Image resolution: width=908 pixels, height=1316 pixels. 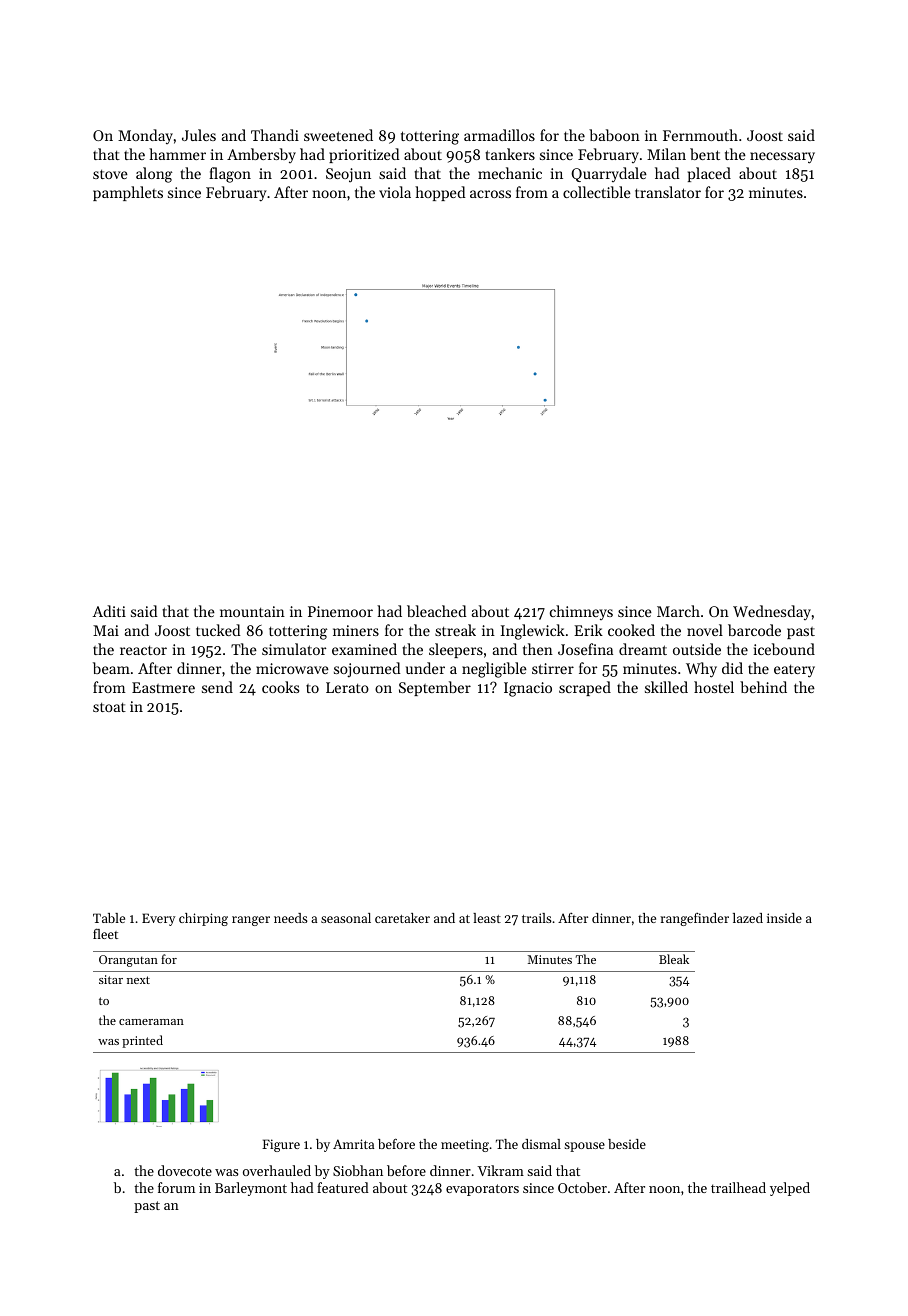 I want to click on chimneys, so click(x=581, y=612).
